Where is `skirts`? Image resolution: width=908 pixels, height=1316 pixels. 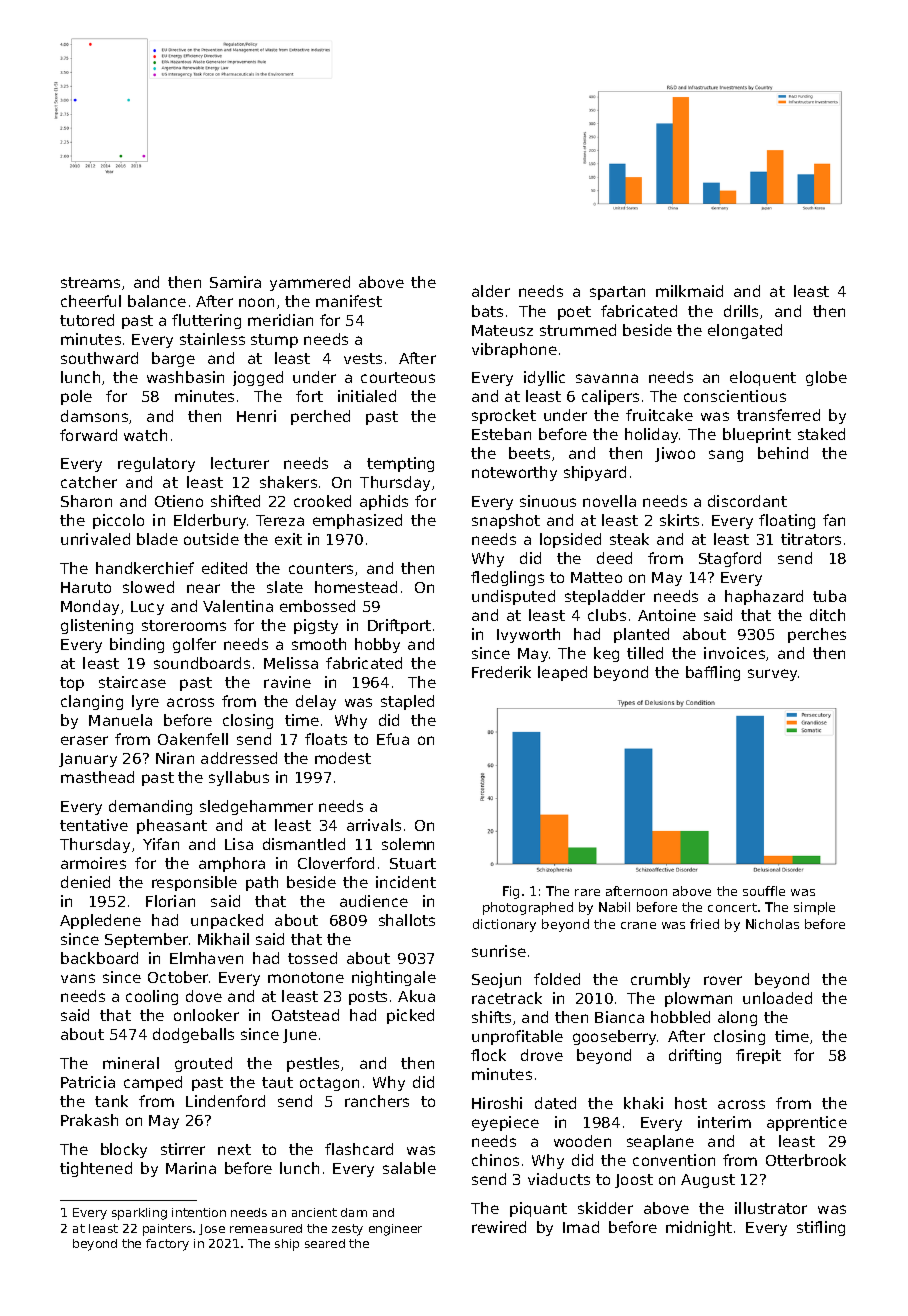 skirts is located at coordinates (679, 520).
